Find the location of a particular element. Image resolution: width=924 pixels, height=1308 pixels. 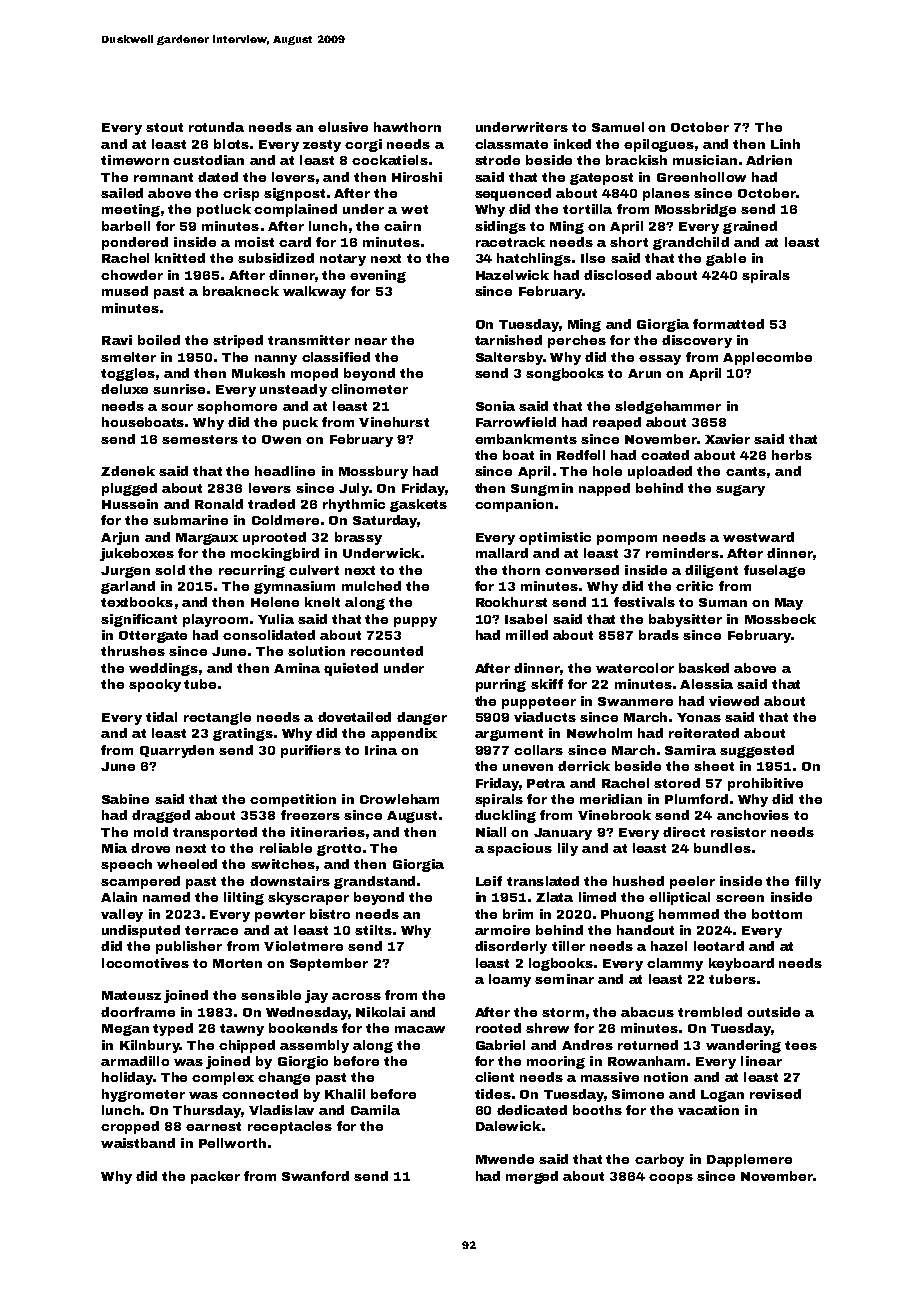

Swanford is located at coordinates (315, 1176).
